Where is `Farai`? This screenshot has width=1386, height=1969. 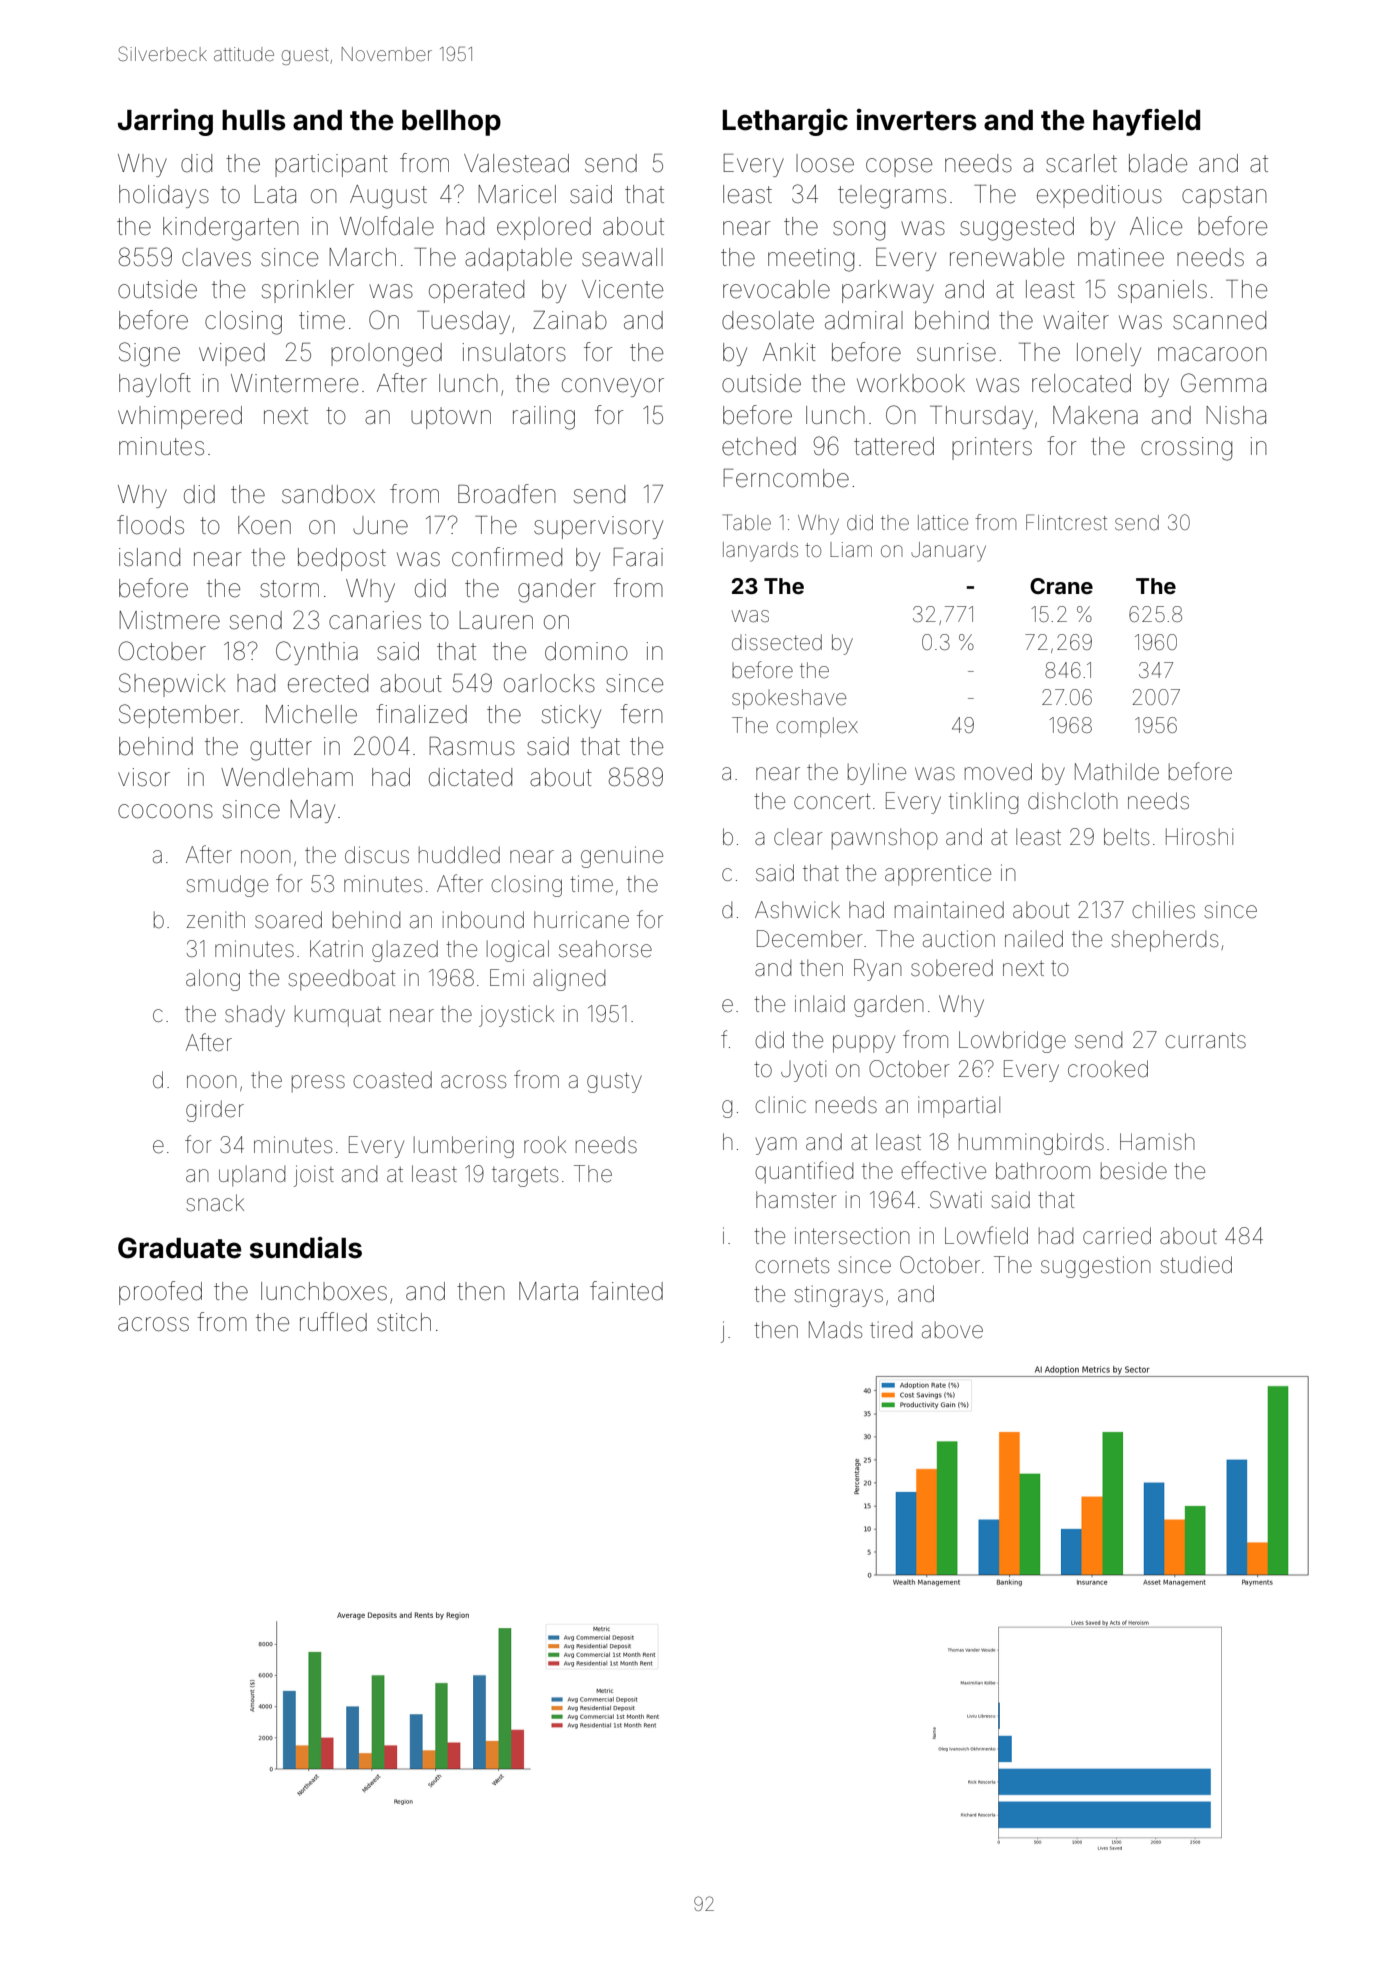 Farai is located at coordinates (638, 557).
